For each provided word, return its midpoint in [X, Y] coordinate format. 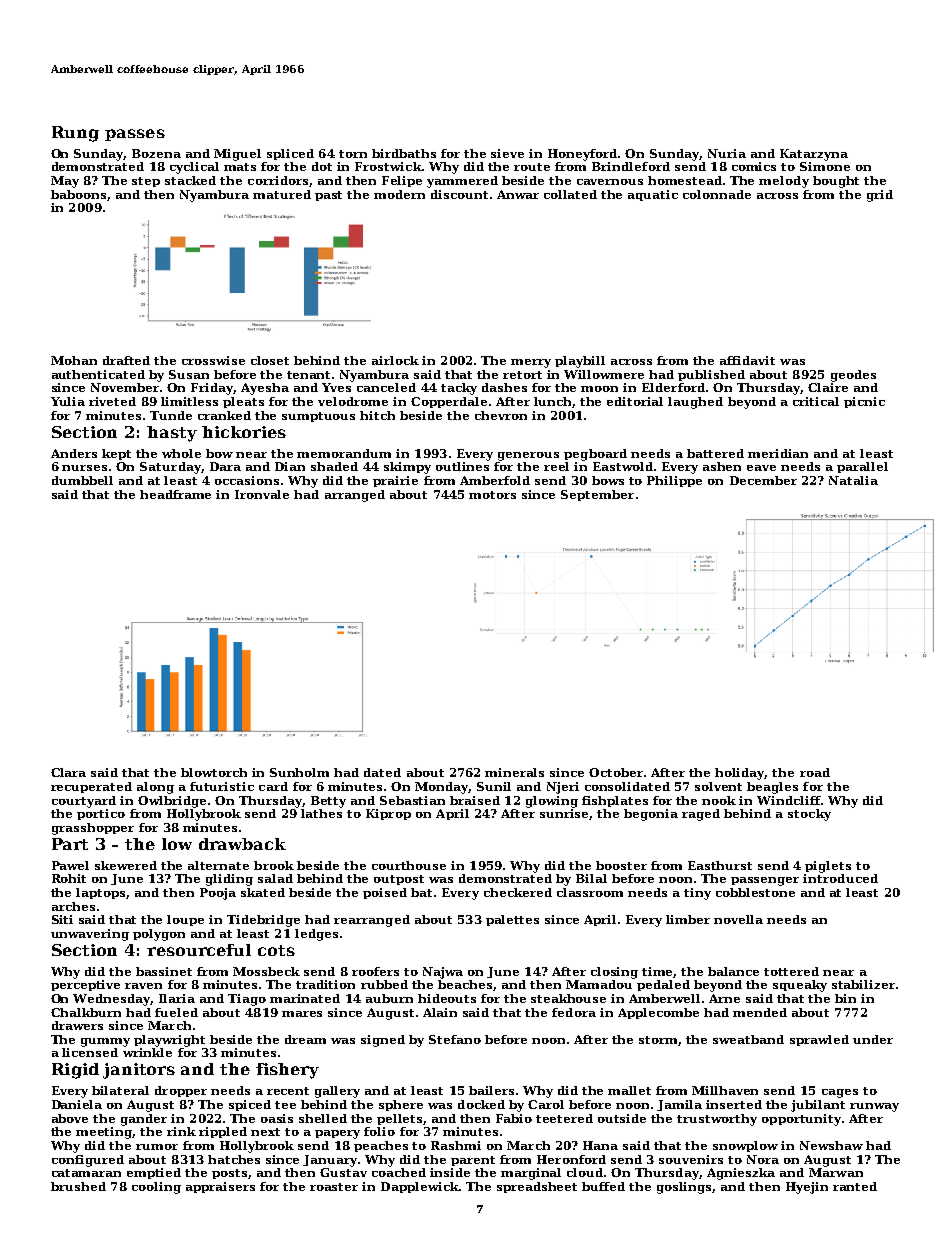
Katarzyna [814, 155]
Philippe [674, 481]
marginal [531, 1174]
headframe [175, 494]
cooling [156, 1188]
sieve [507, 153]
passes [135, 135]
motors [492, 495]
